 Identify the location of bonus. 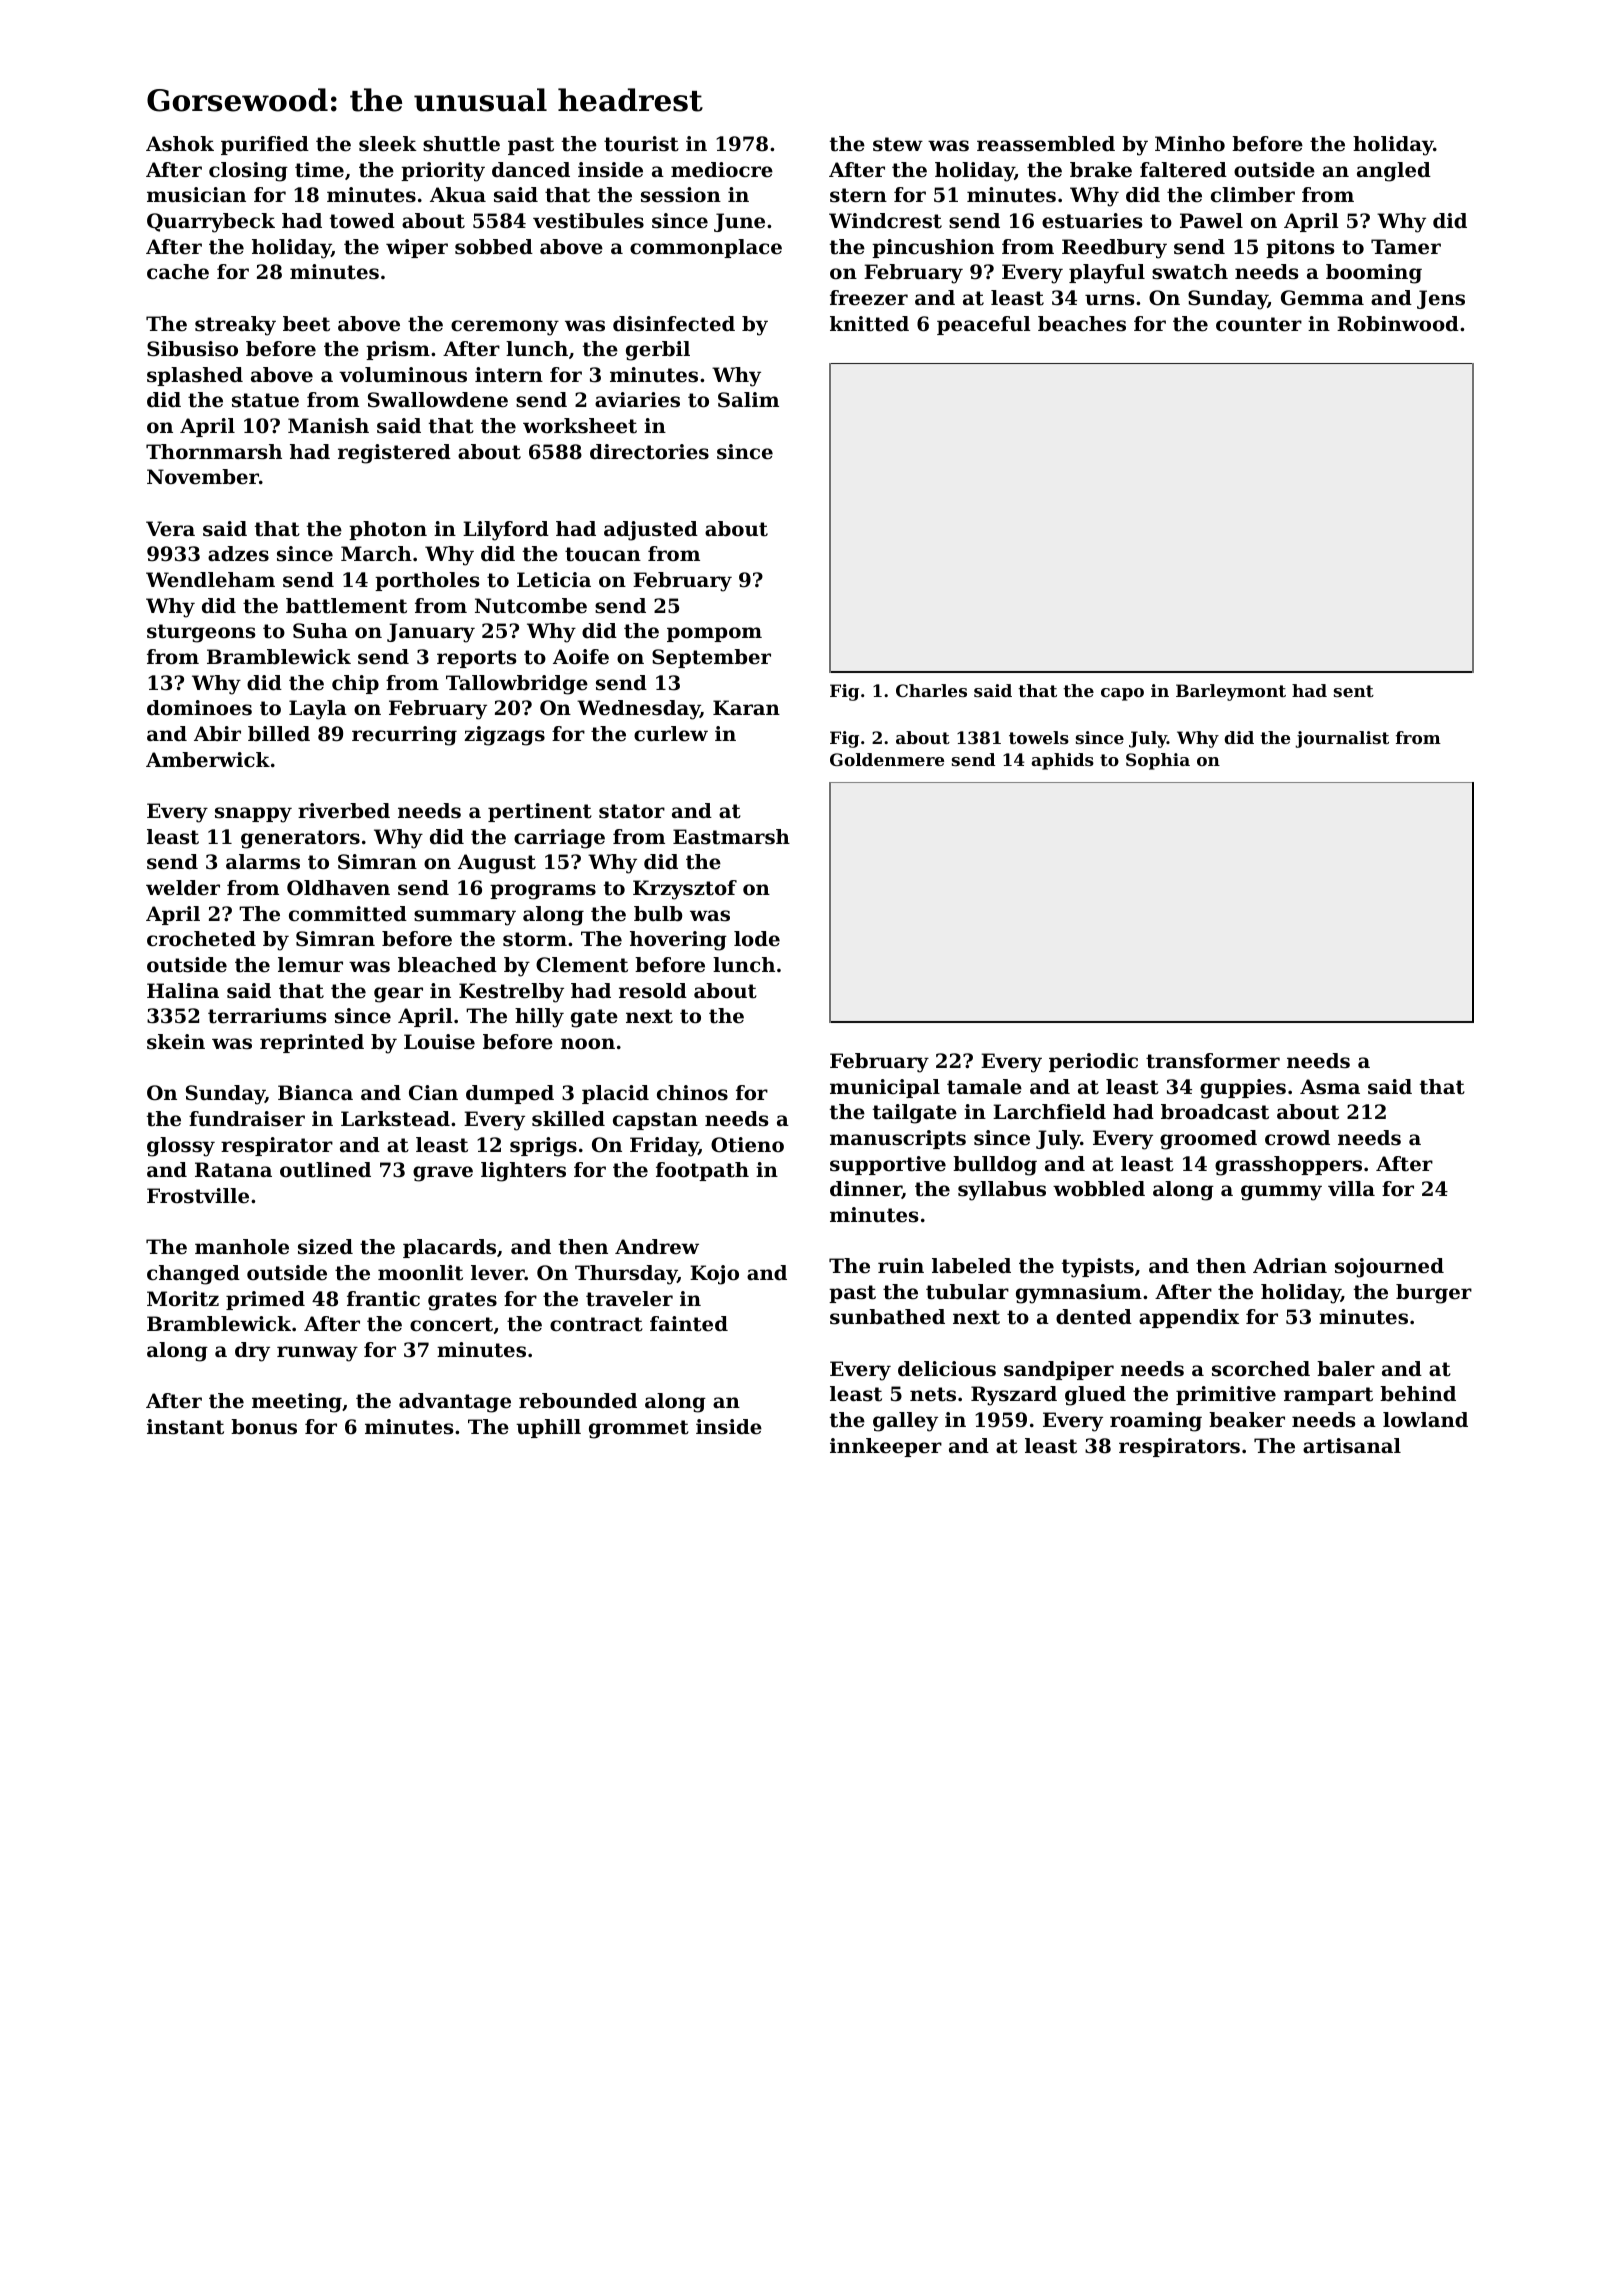
(264, 1427).
